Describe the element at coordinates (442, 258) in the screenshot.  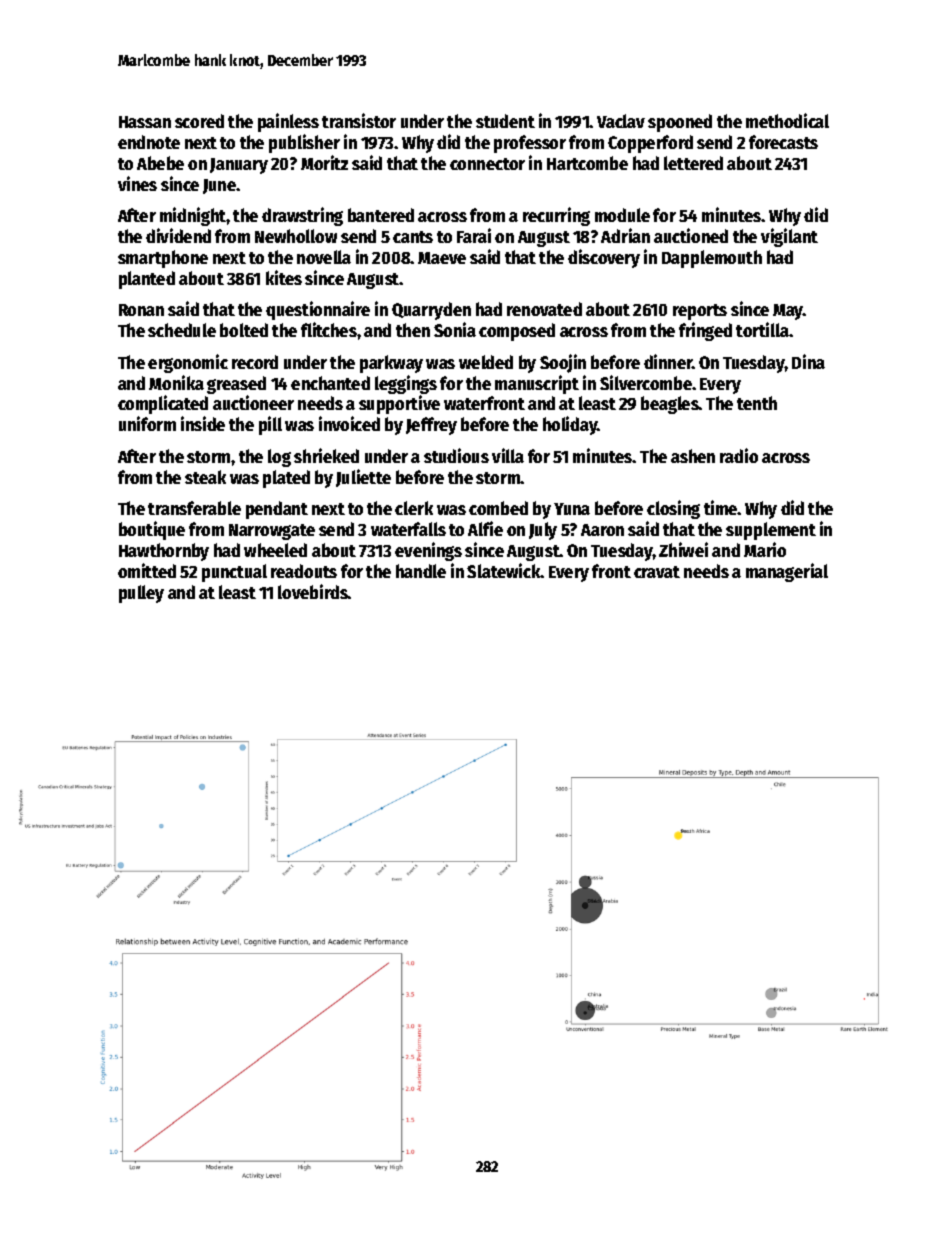
I see `Maeve` at that location.
